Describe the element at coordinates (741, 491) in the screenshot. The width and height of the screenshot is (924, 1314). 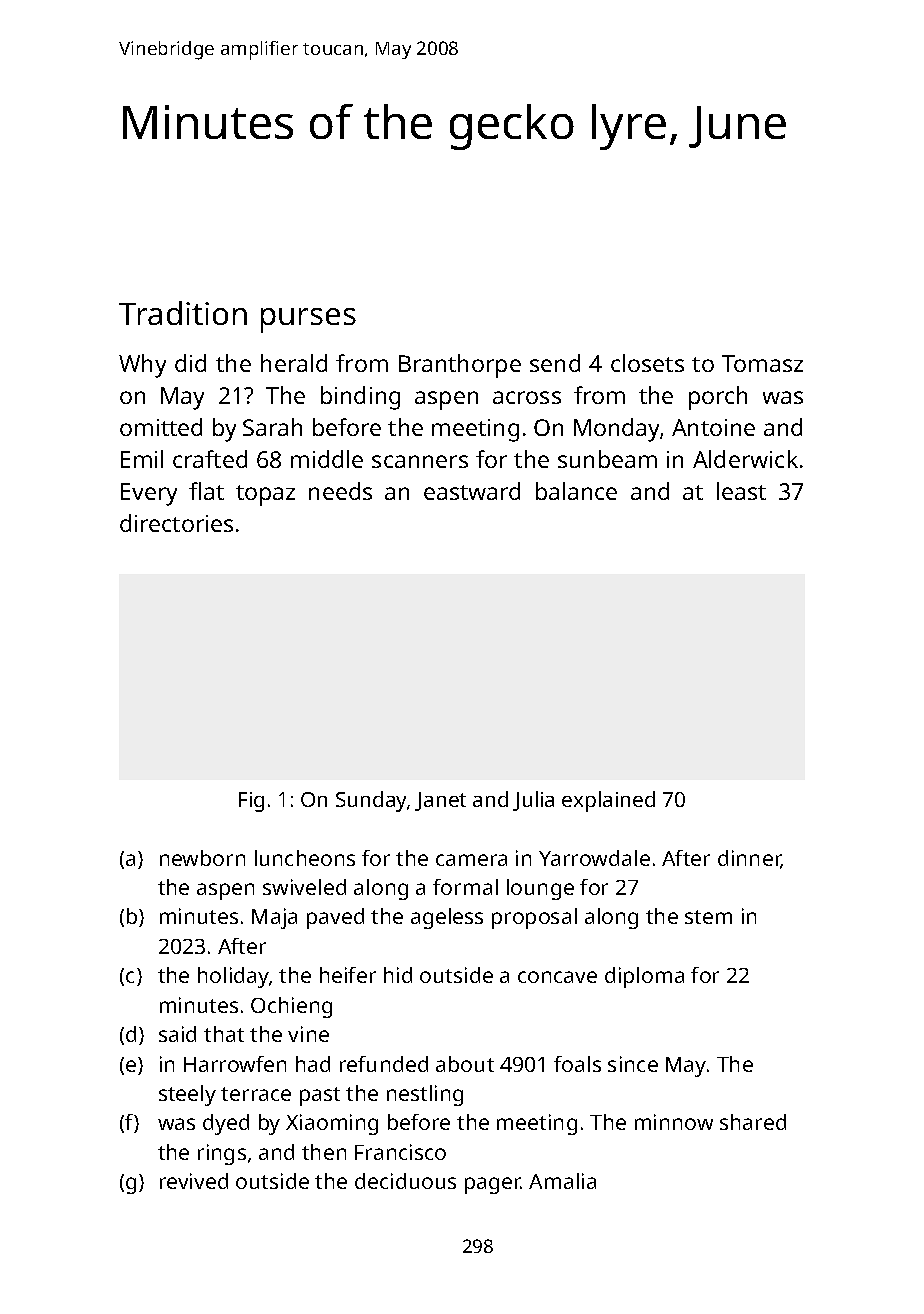
I see `least` at that location.
